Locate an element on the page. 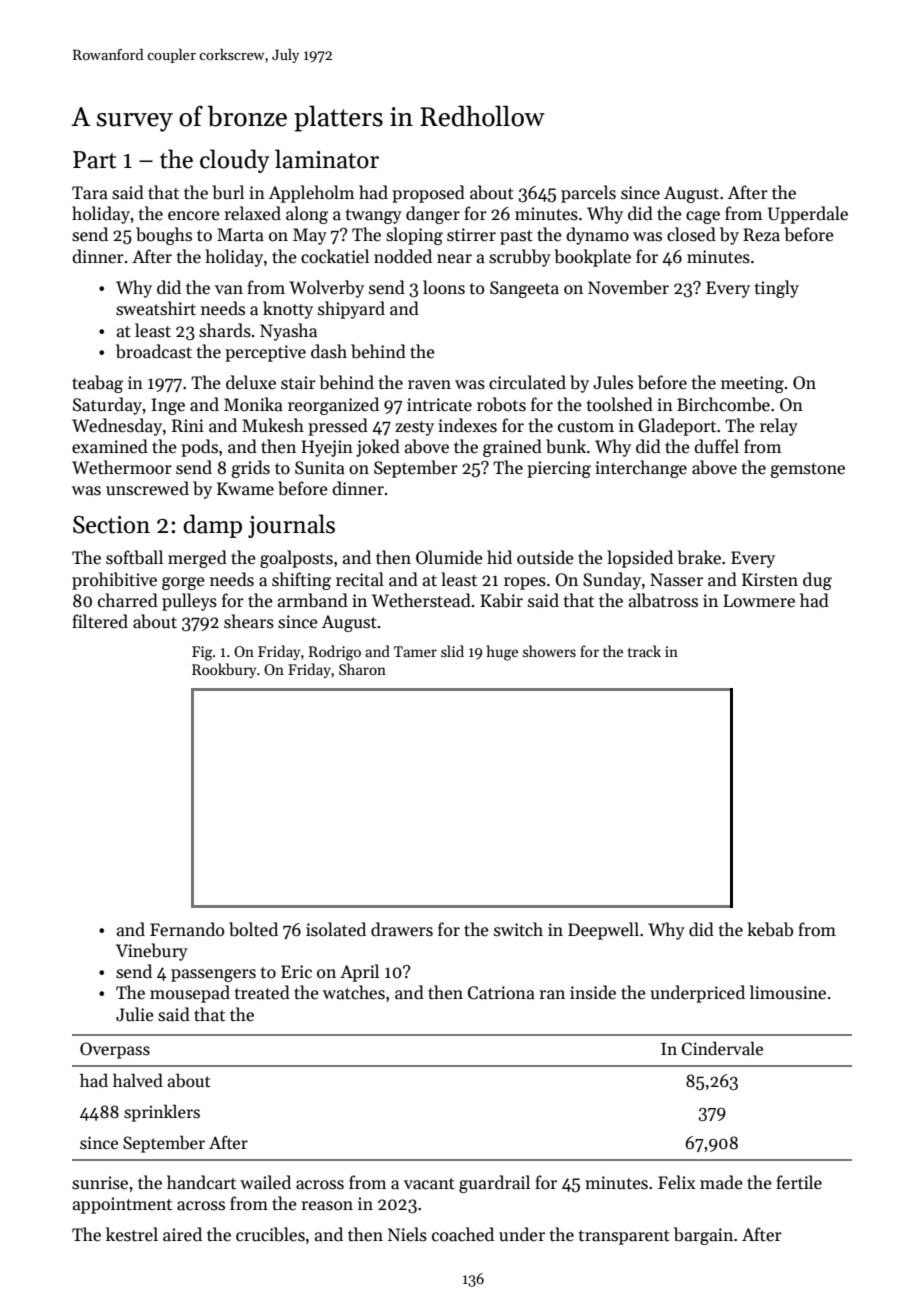  Wetherstead is located at coordinates (421, 600).
